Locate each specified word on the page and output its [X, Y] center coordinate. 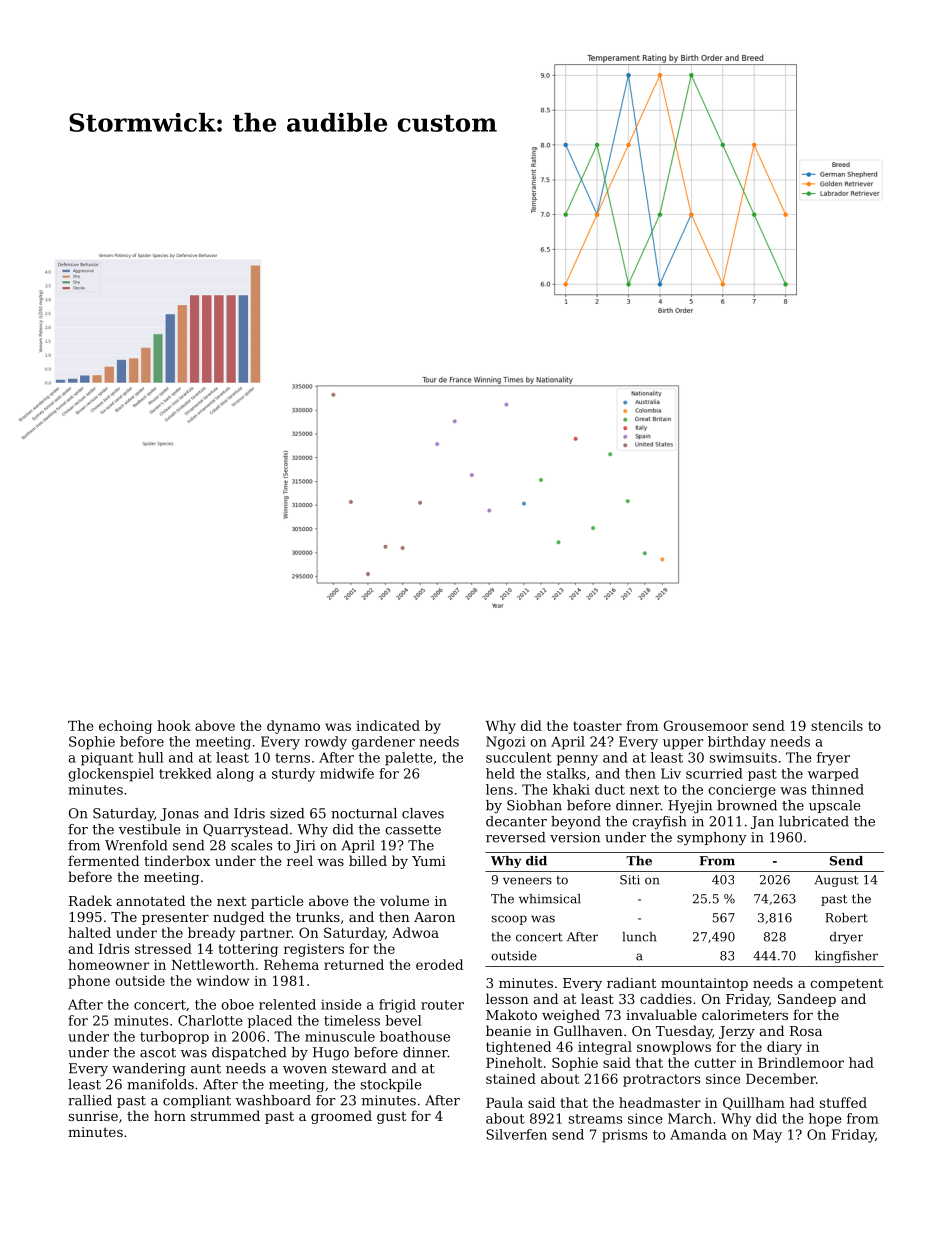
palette [409, 759]
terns [292, 758]
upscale [835, 806]
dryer [846, 938]
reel [300, 860]
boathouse [415, 1036]
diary [784, 1048]
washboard [273, 1100]
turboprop [174, 1037]
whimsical [550, 899]
